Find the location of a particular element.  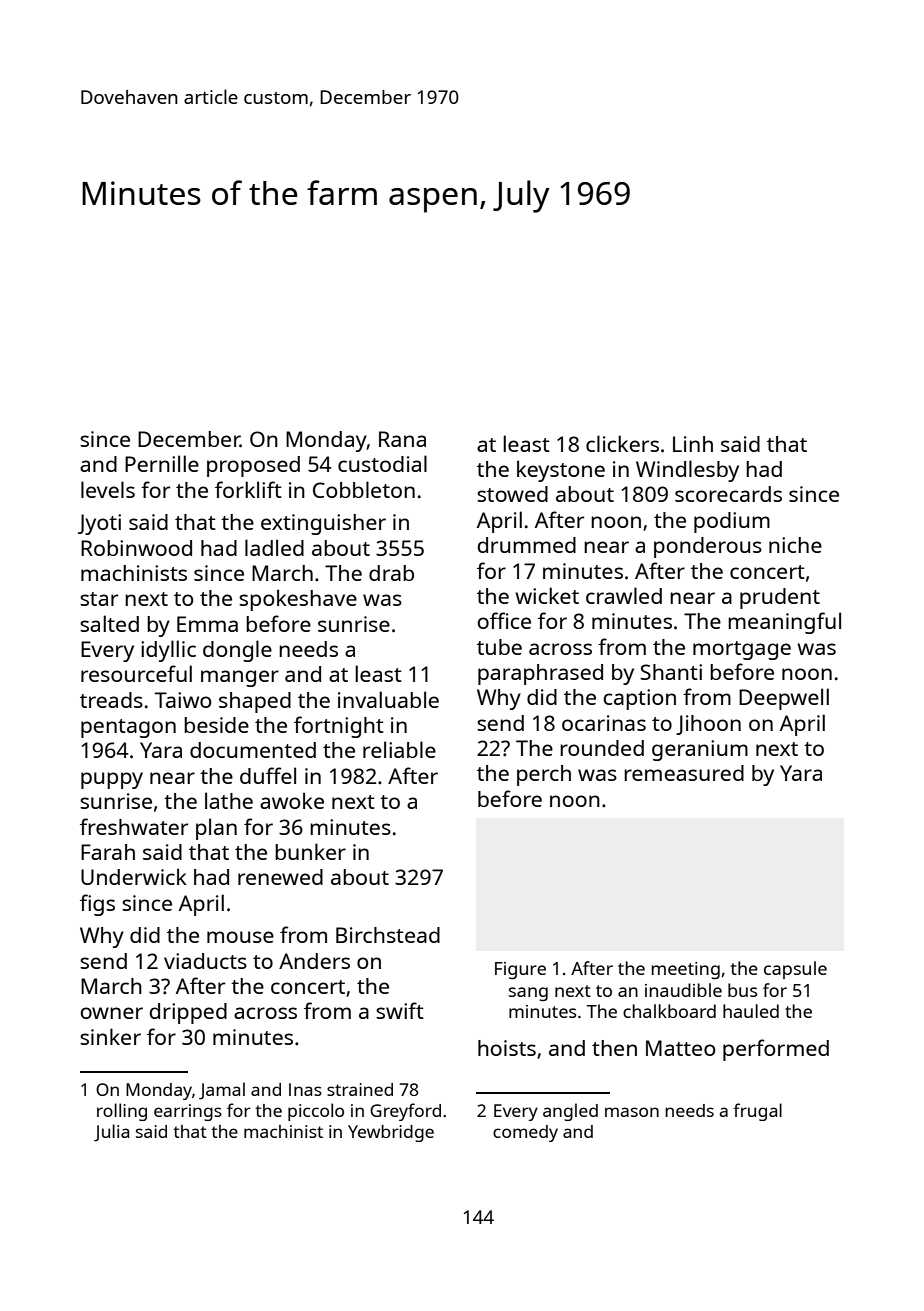

rolling is located at coordinates (122, 1112).
